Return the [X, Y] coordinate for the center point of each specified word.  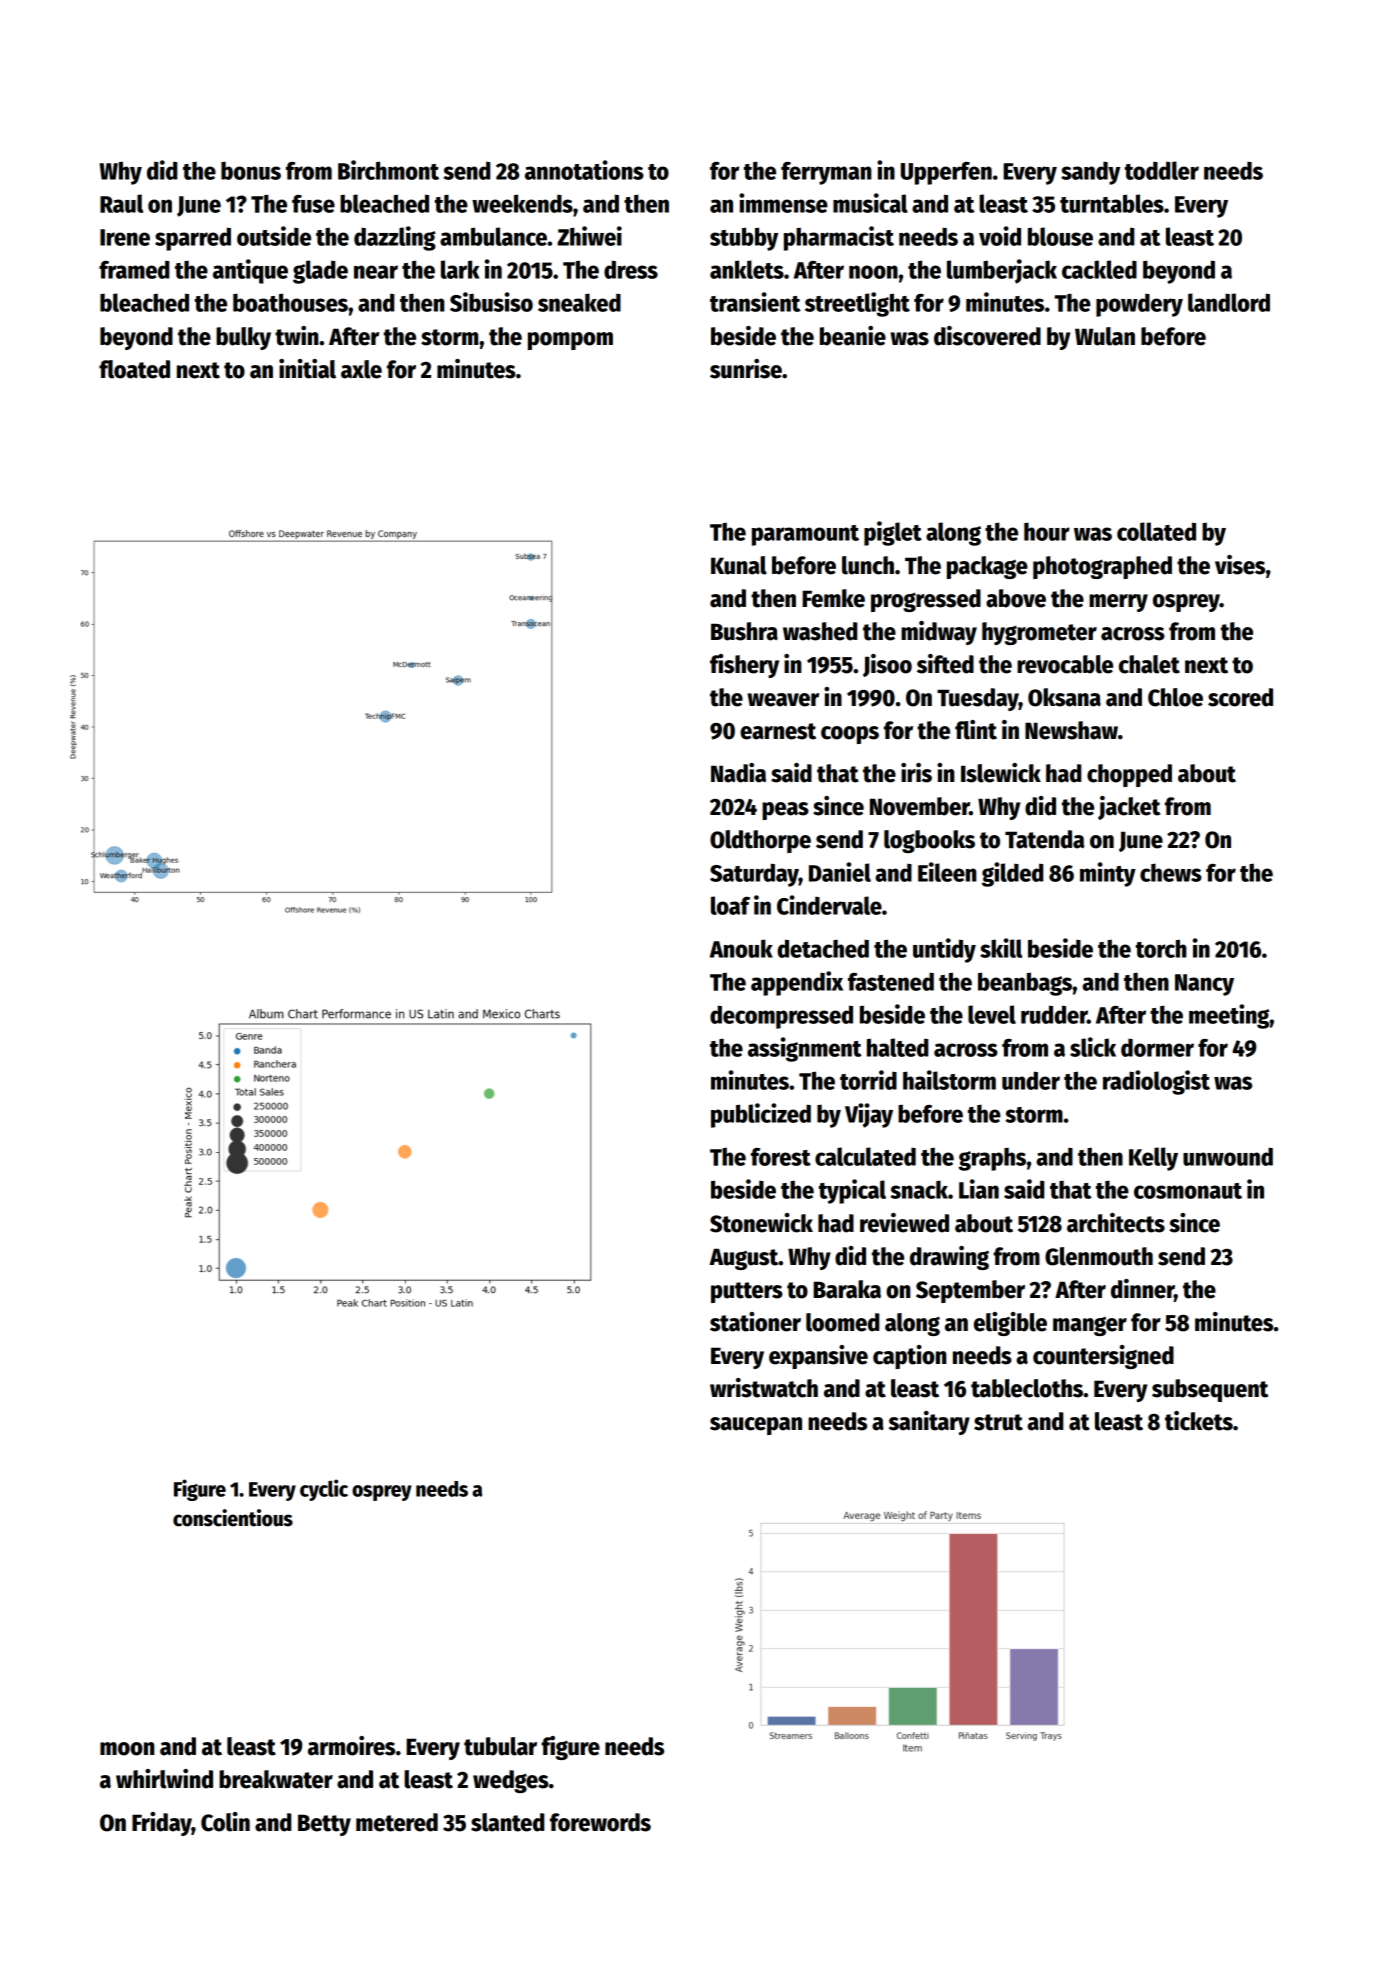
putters [747, 1292]
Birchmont [388, 170]
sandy [1090, 173]
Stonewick [761, 1223]
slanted [507, 1822]
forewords [600, 1822]
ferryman [826, 173]
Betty [324, 1825]
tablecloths [1027, 1388]
